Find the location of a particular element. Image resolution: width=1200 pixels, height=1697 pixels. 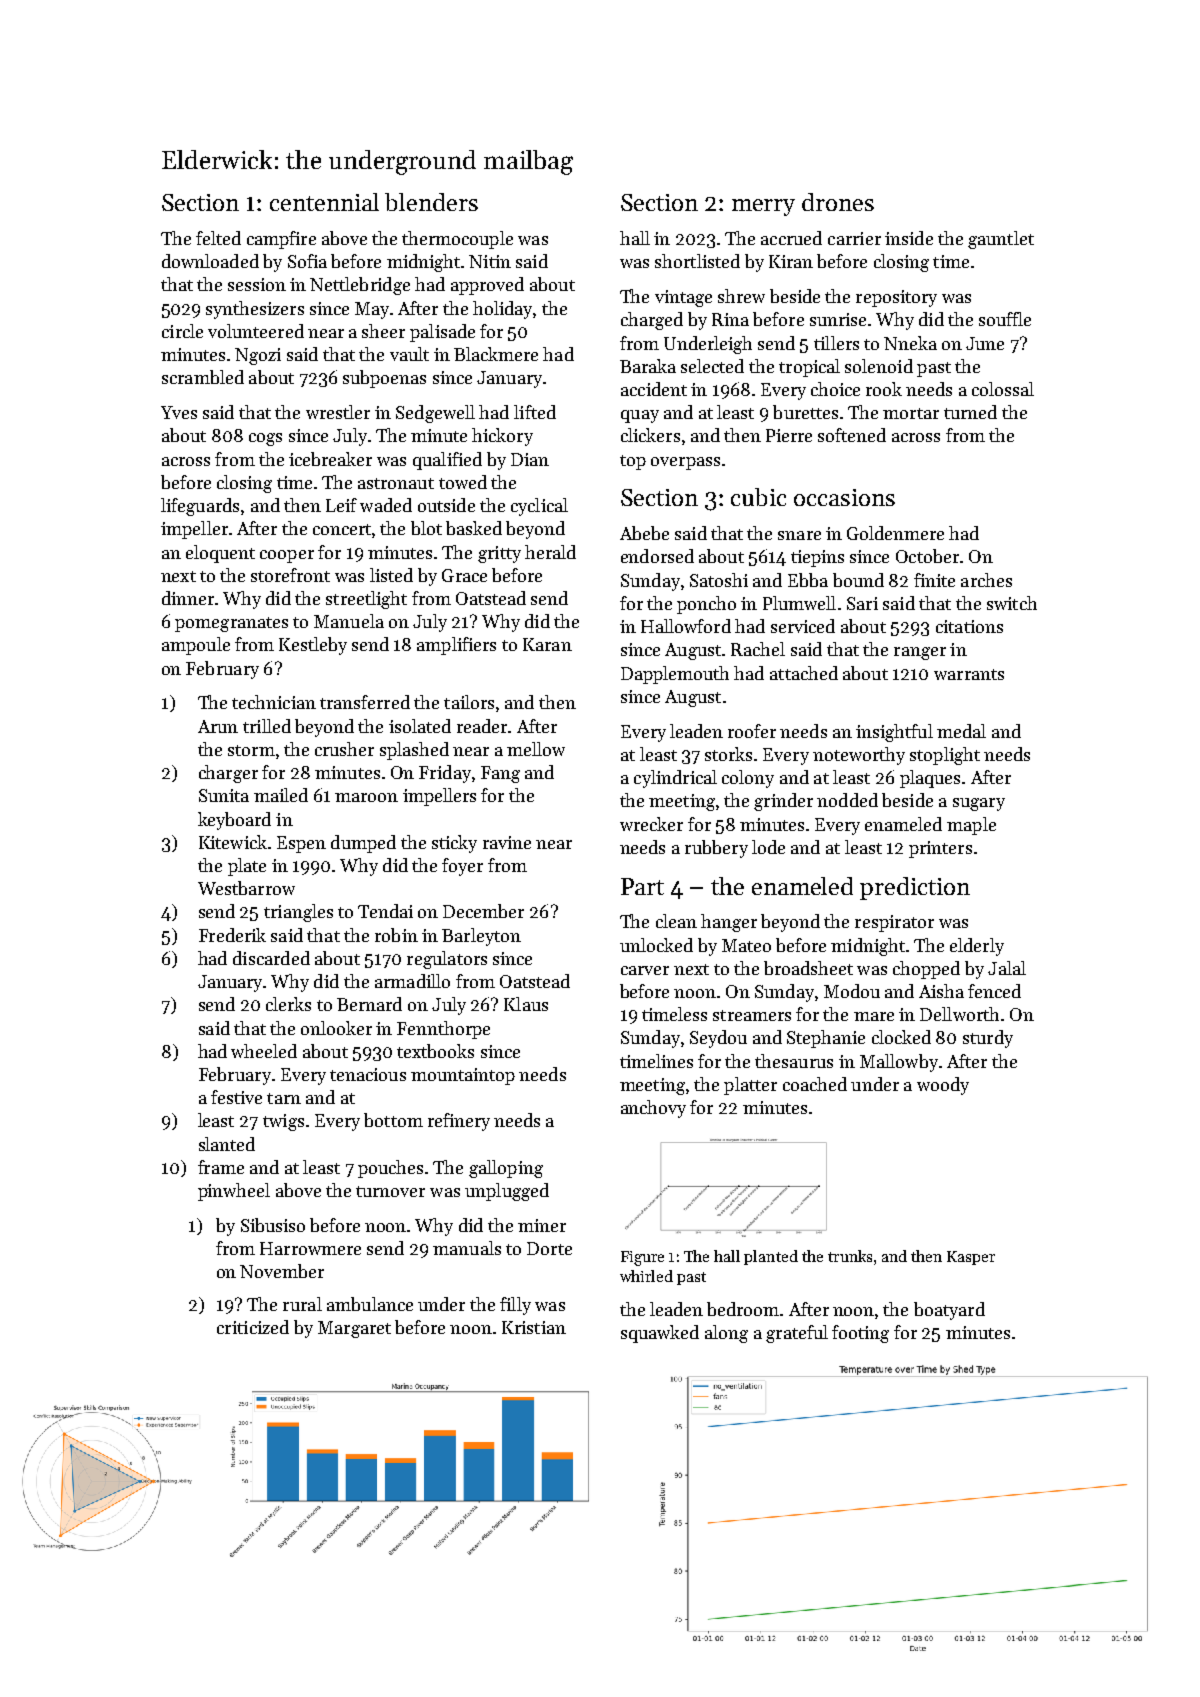

downloaded is located at coordinates (210, 261).
